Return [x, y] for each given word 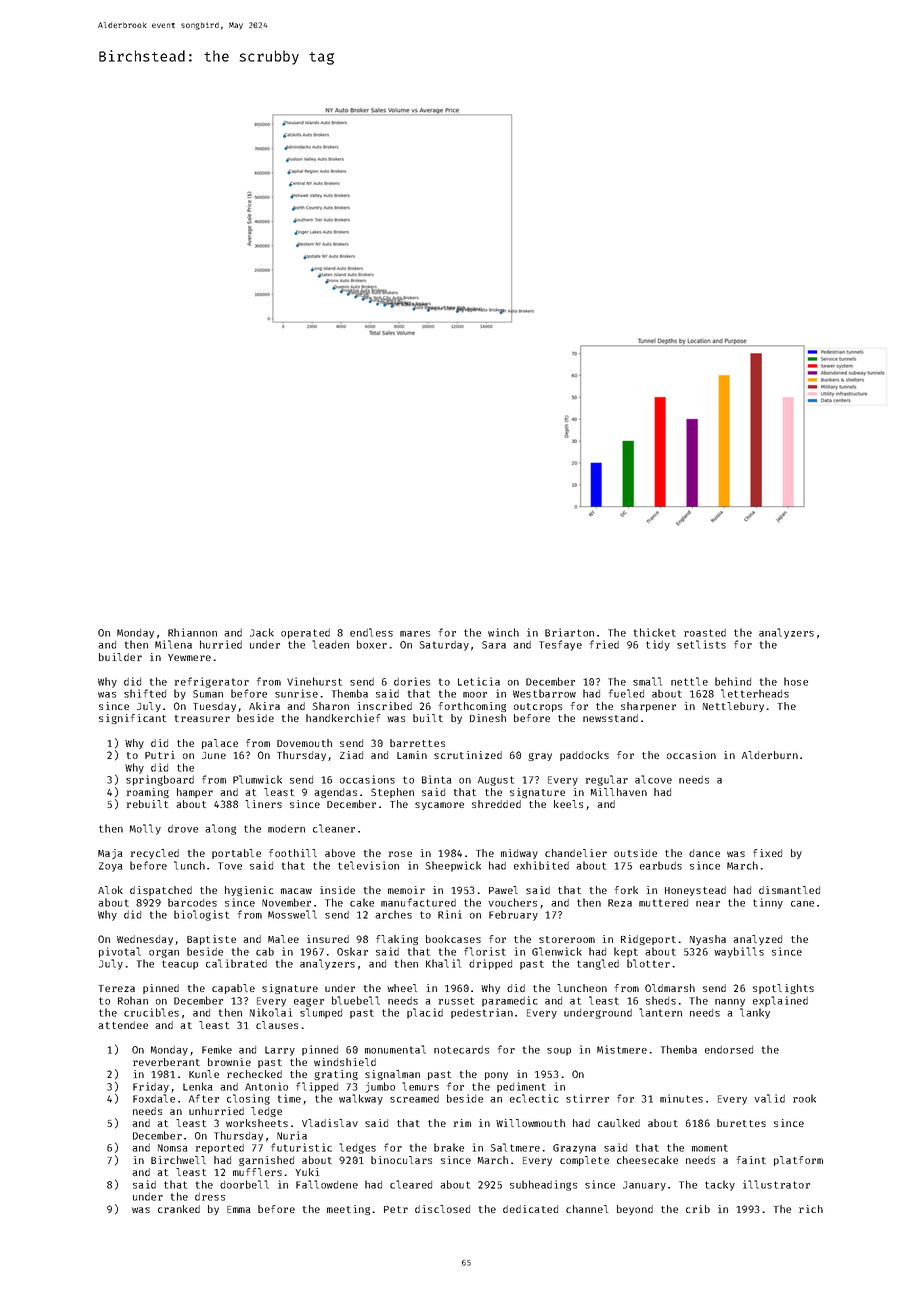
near [708, 904]
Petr [396, 1209]
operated [305, 634]
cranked [179, 1209]
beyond [635, 1210]
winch [503, 632]
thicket [655, 632]
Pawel [503, 890]
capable [233, 989]
